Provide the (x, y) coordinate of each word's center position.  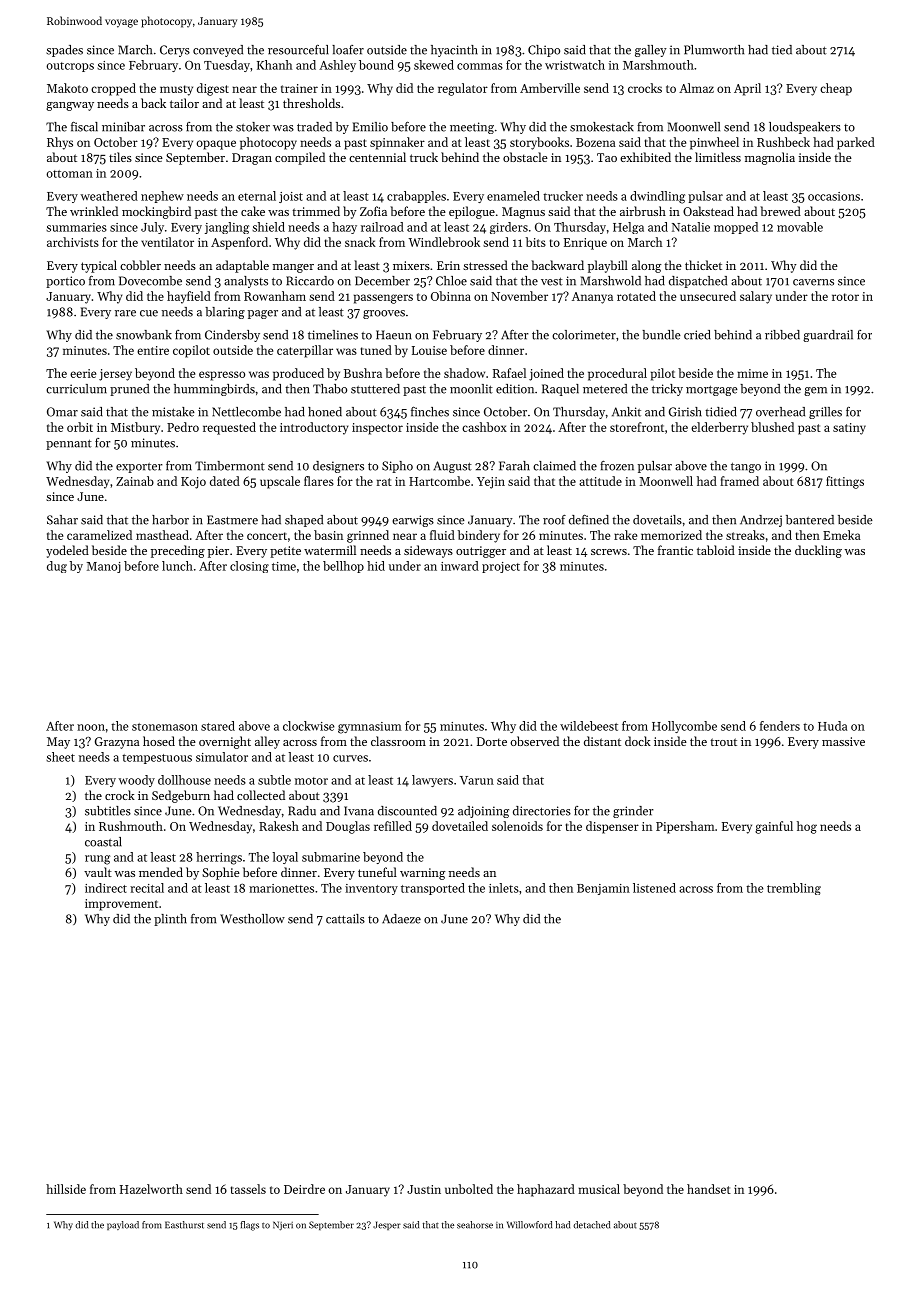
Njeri (283, 1226)
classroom (398, 741)
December (382, 281)
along (647, 266)
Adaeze (401, 919)
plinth (170, 920)
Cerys (175, 51)
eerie (83, 373)
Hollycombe (684, 727)
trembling (794, 889)
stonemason (165, 727)
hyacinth (454, 51)
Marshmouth (658, 65)
